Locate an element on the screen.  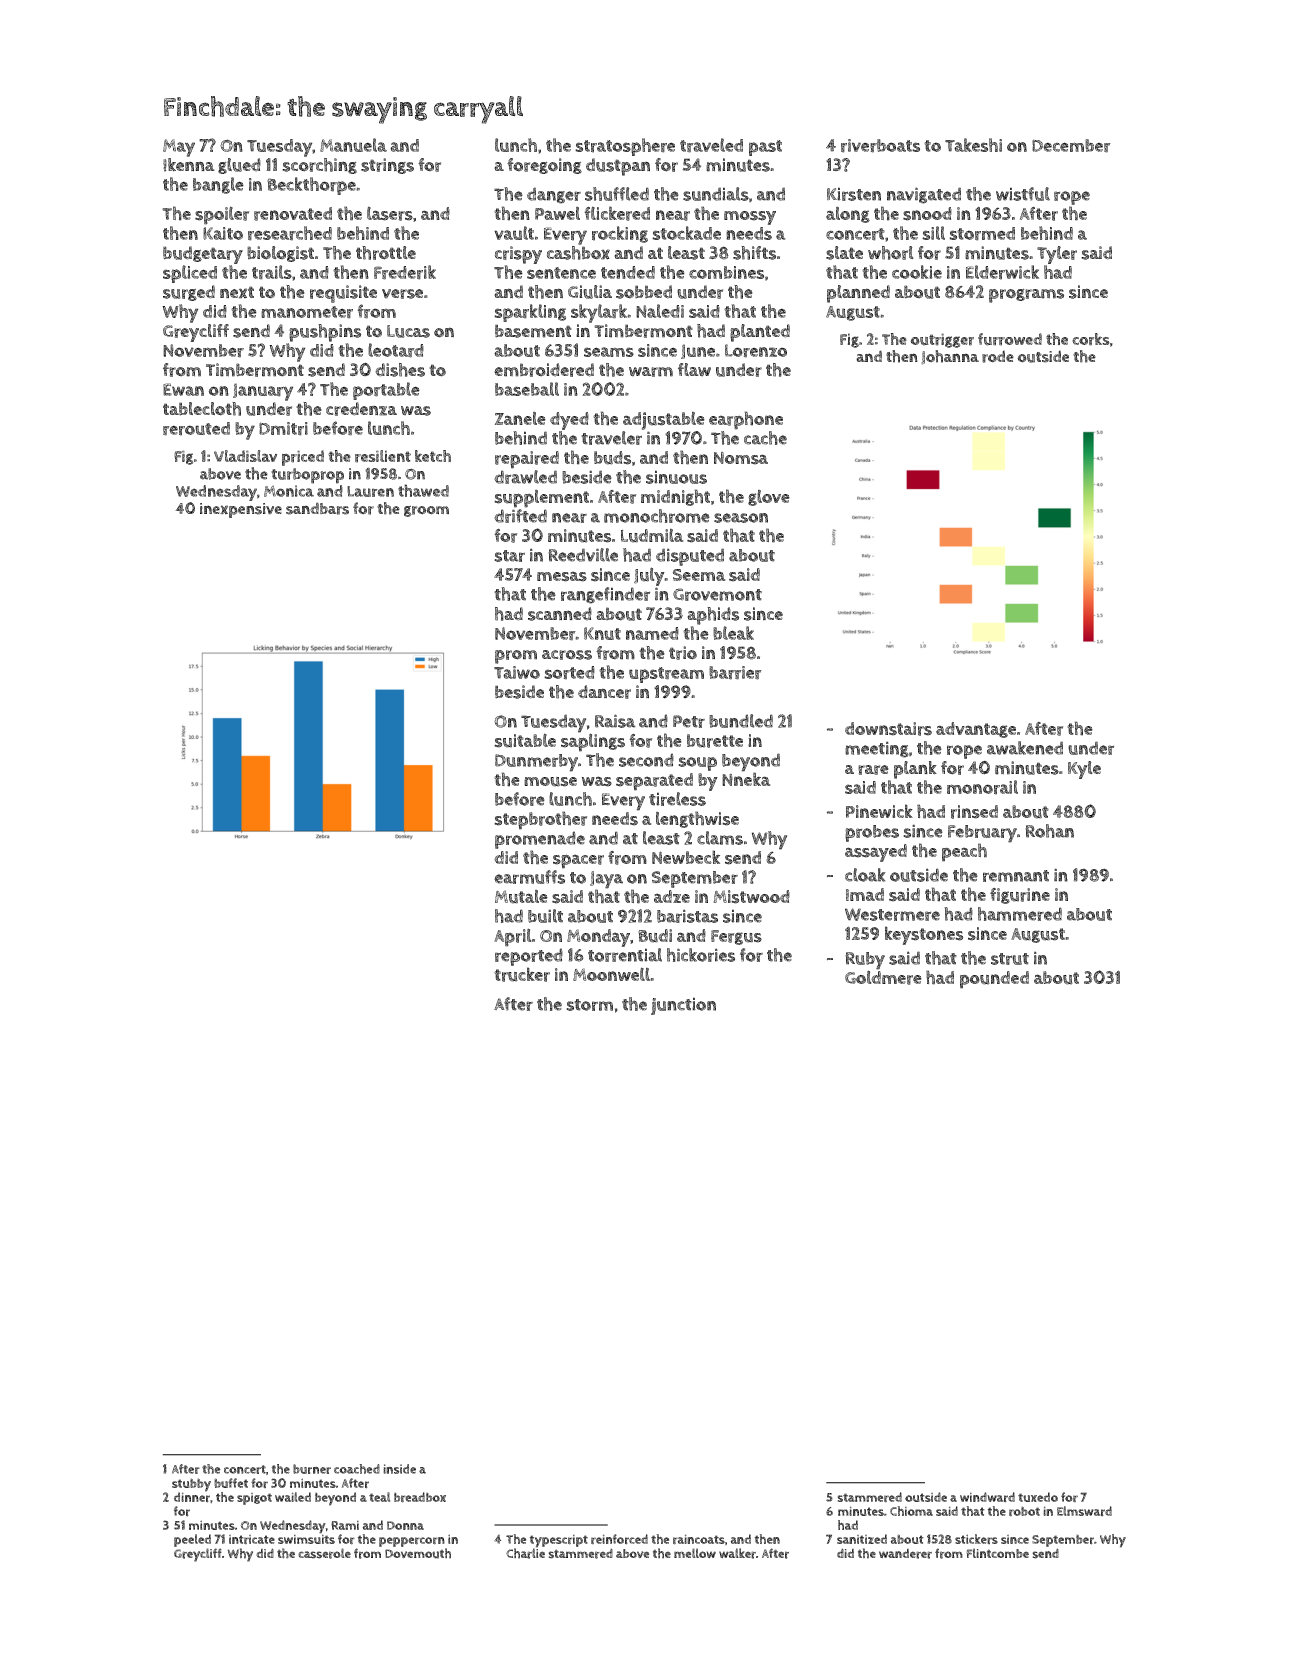
Tyler is located at coordinates (1057, 255).
